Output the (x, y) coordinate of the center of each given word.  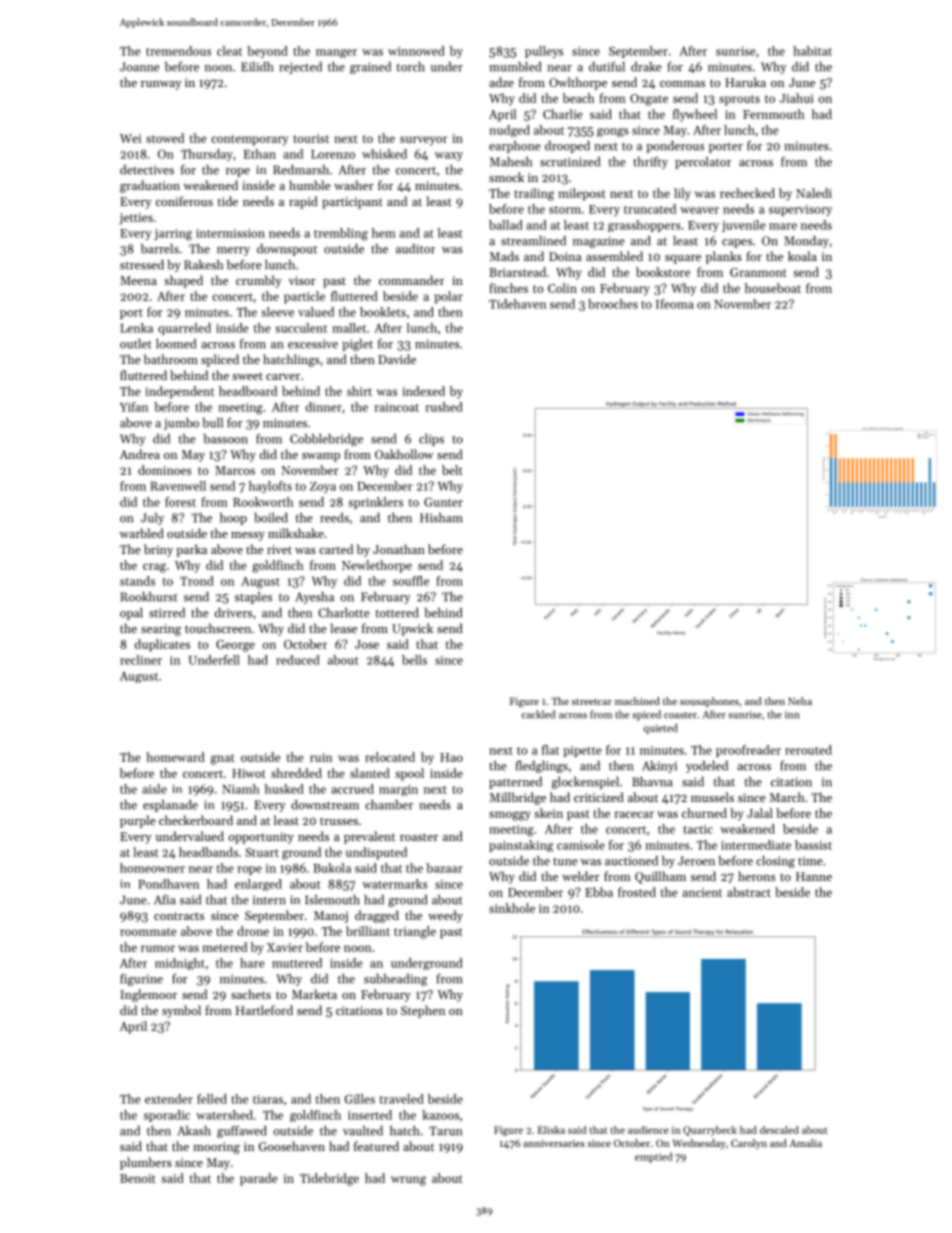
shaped (183, 281)
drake (646, 67)
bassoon (225, 439)
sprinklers (375, 503)
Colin (562, 288)
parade (258, 1179)
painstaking (521, 846)
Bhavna (652, 782)
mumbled (515, 67)
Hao (451, 757)
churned (704, 813)
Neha (800, 701)
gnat (223, 759)
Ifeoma (675, 304)
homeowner (152, 868)
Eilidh (257, 67)
